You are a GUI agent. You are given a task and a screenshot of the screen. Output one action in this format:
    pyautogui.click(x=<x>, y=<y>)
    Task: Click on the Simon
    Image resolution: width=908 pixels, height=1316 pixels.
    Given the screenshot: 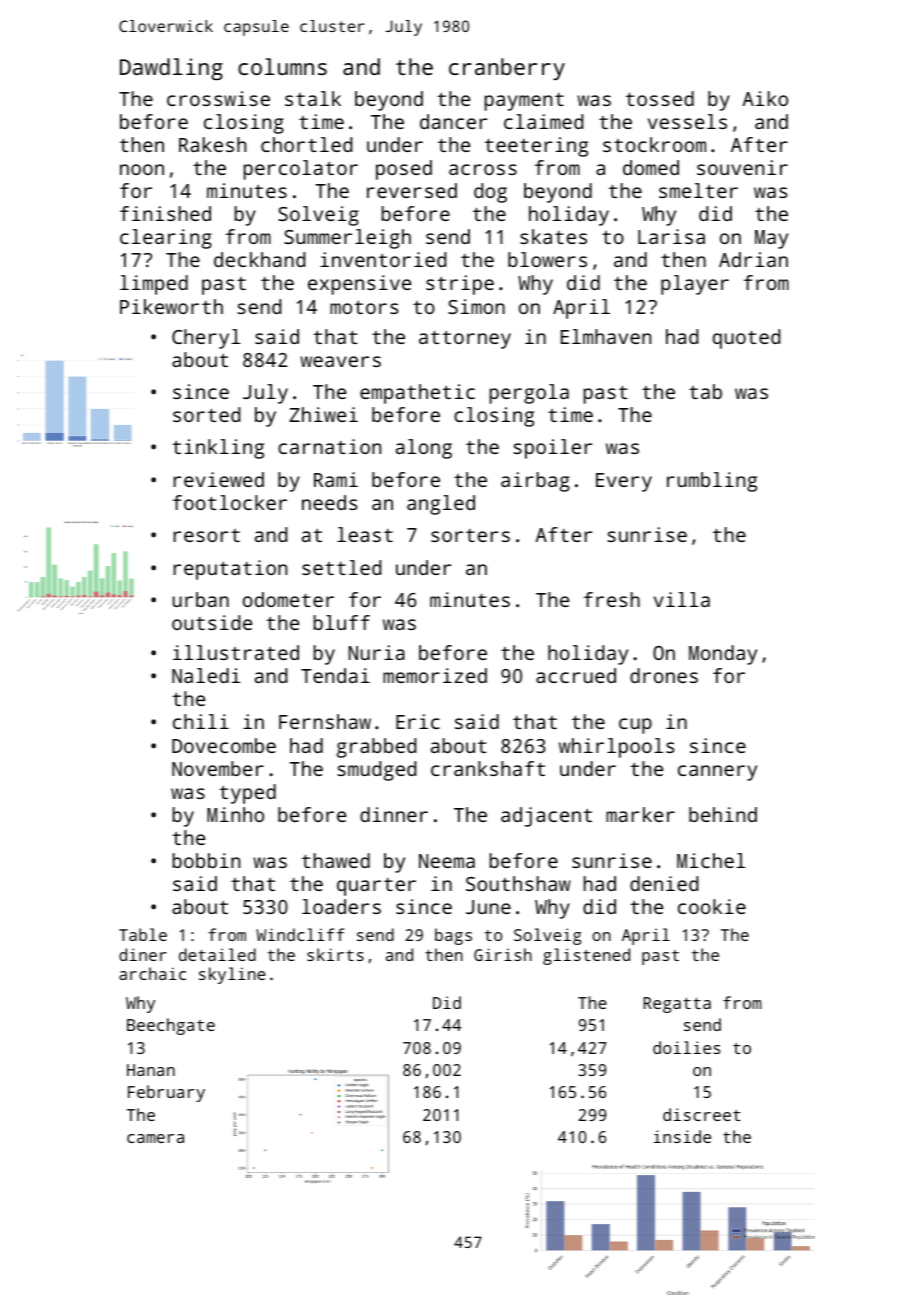 What is the action you would take?
    pyautogui.click(x=476, y=306)
